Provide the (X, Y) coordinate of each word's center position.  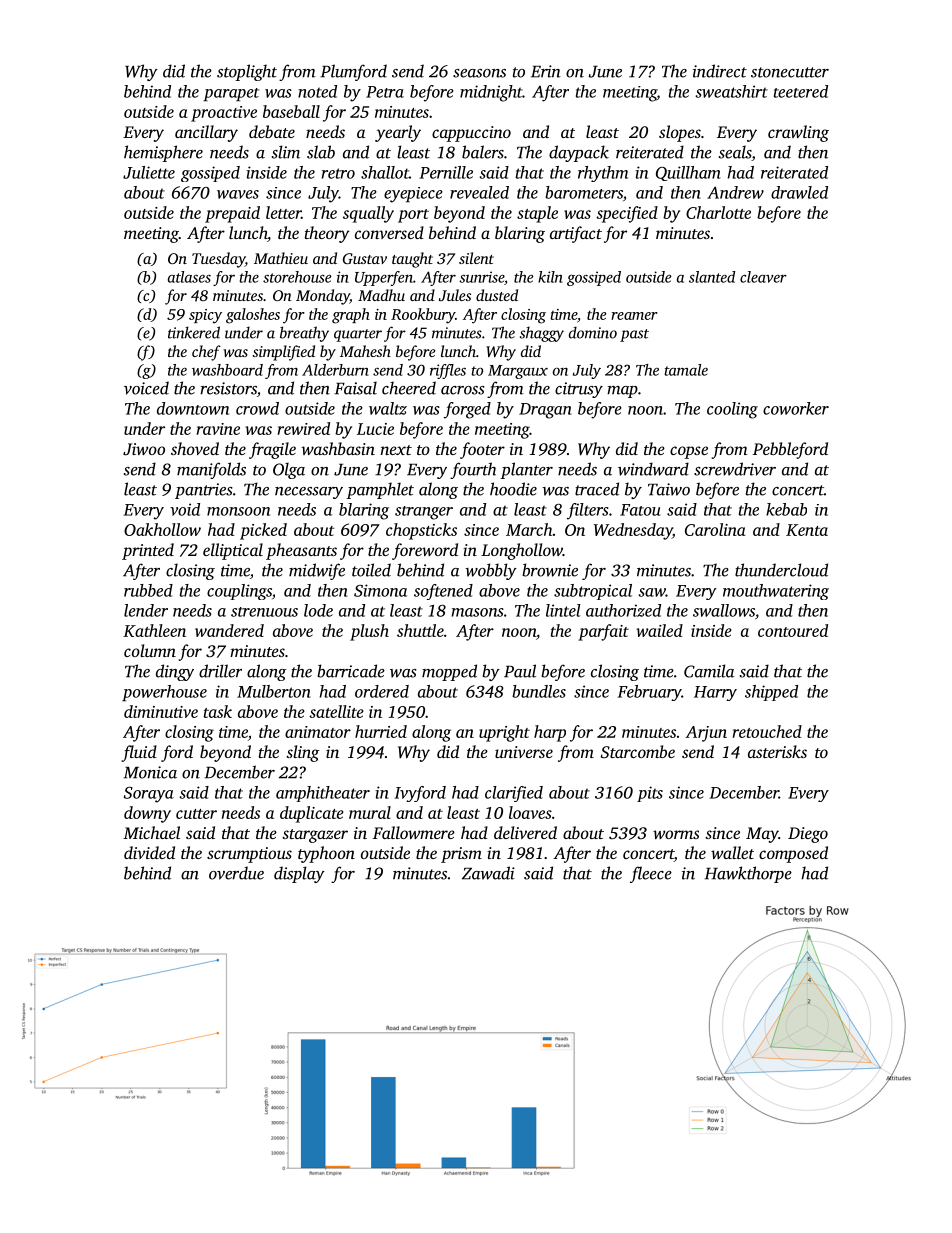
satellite (336, 711)
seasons (479, 73)
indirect (720, 71)
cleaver (763, 277)
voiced (146, 388)
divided (149, 852)
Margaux (518, 372)
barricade (351, 671)
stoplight (247, 72)
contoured (793, 630)
